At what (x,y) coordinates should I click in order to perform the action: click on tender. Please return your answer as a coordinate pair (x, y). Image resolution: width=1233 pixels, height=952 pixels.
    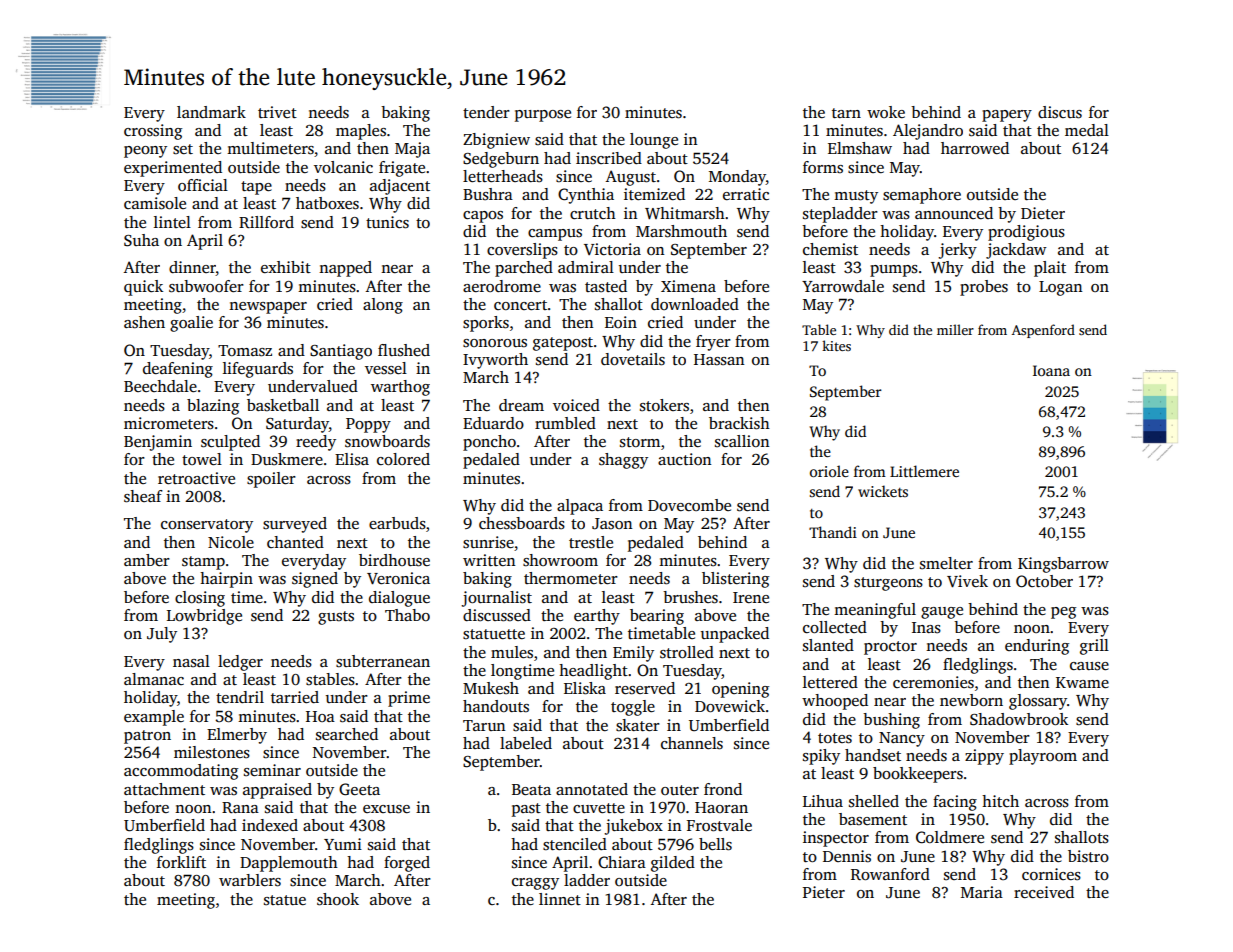
    Looking at the image, I should click on (486, 112).
